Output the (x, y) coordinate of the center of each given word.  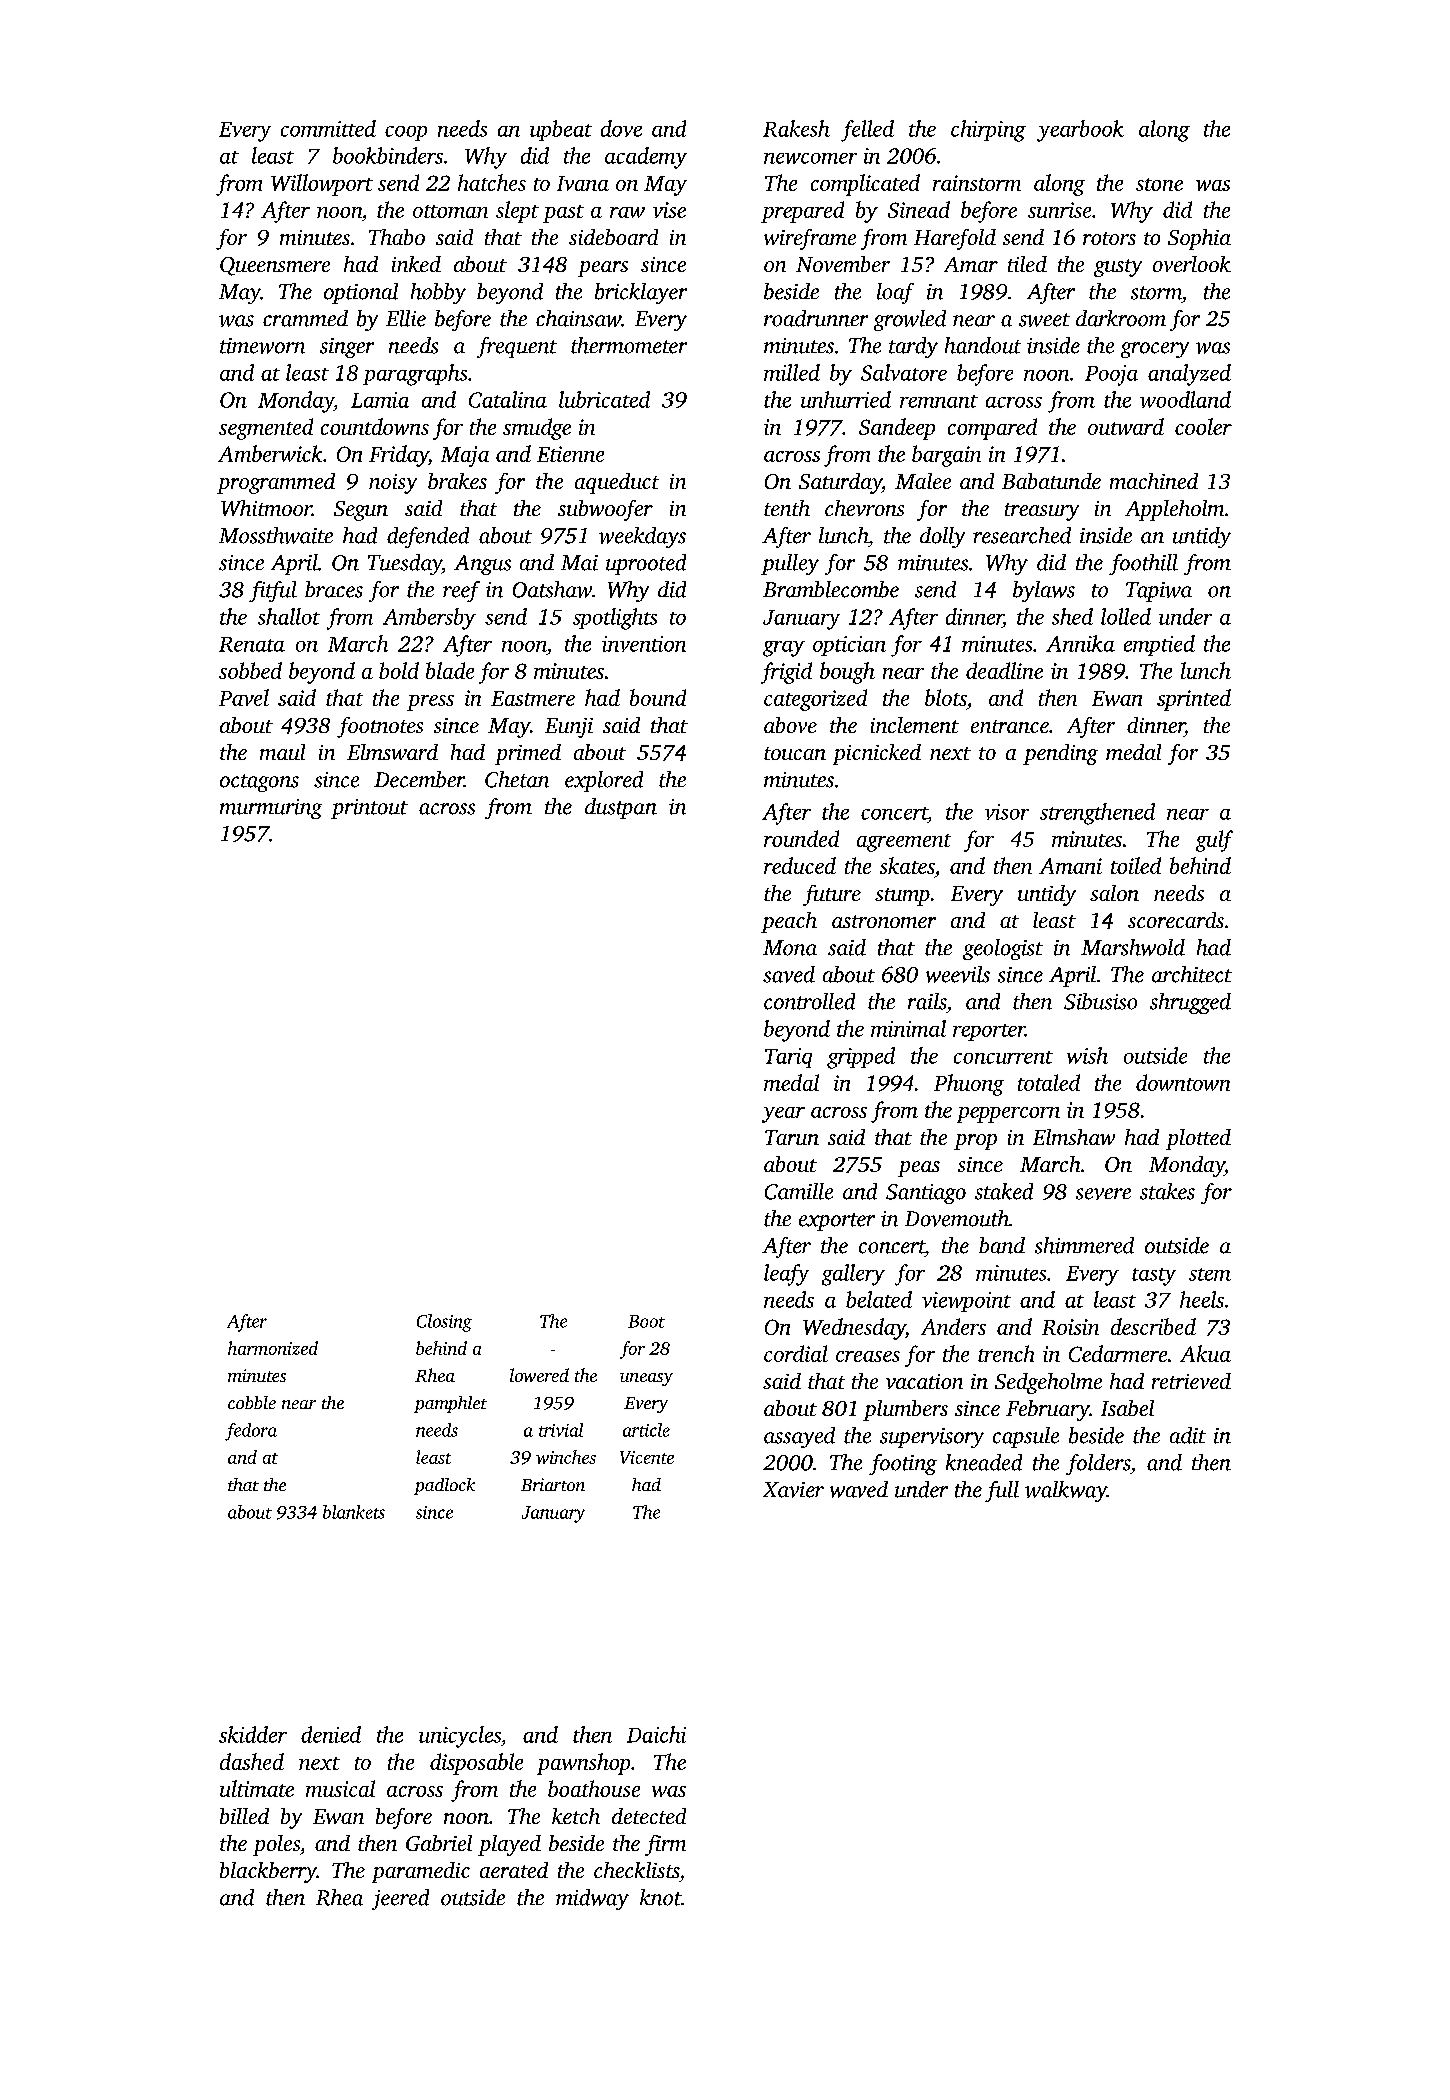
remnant (939, 401)
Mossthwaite (276, 535)
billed (244, 1816)
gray (784, 649)
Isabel (1127, 1408)
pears (603, 269)
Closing (444, 1323)
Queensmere (275, 266)
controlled (809, 1001)
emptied (1159, 645)
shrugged (1190, 1003)
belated (879, 1299)
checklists (636, 1870)
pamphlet (450, 1404)
